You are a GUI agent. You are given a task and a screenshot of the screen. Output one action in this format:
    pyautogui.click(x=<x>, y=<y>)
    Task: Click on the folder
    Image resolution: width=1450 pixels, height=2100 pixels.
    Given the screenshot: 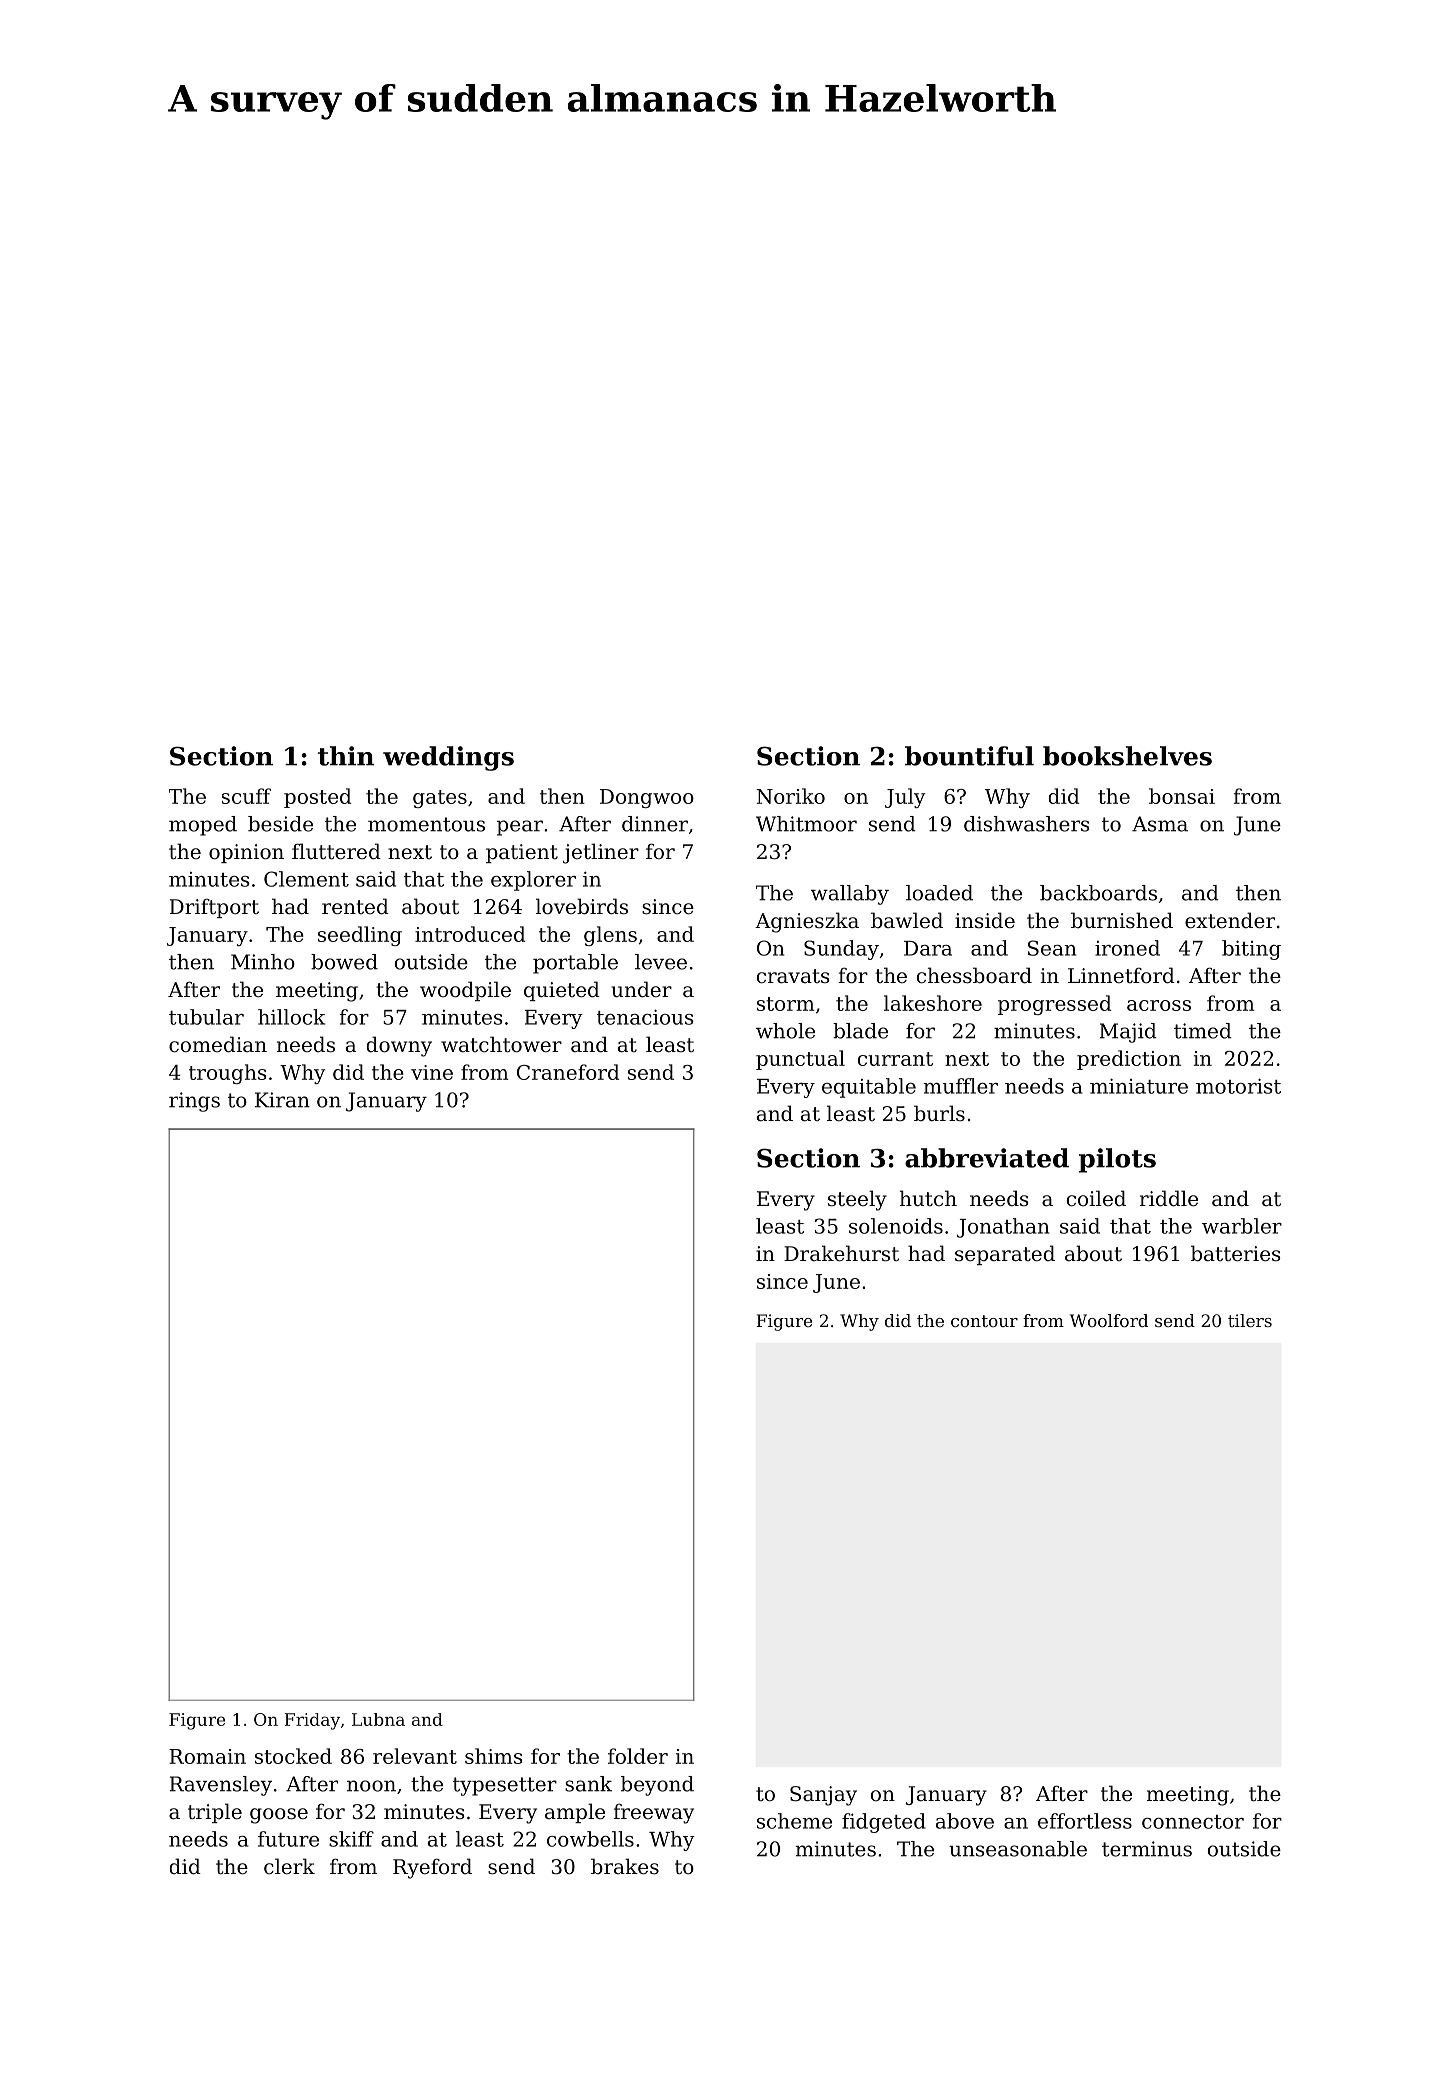 What is the action you would take?
    pyautogui.click(x=638, y=1756)
